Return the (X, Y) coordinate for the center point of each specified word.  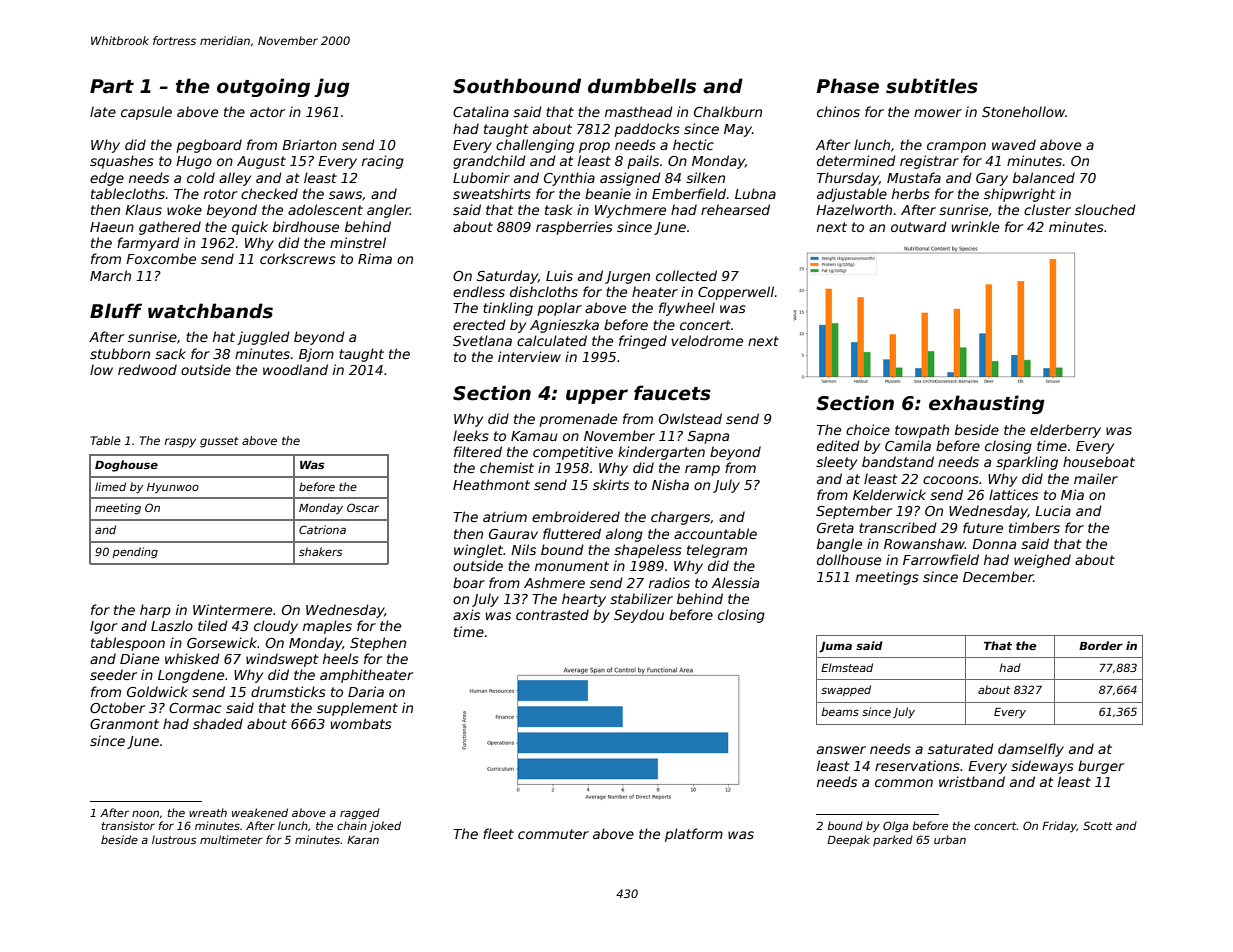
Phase (847, 86)
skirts (611, 484)
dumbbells (642, 86)
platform (694, 835)
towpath (922, 431)
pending (135, 553)
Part (112, 86)
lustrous (174, 839)
